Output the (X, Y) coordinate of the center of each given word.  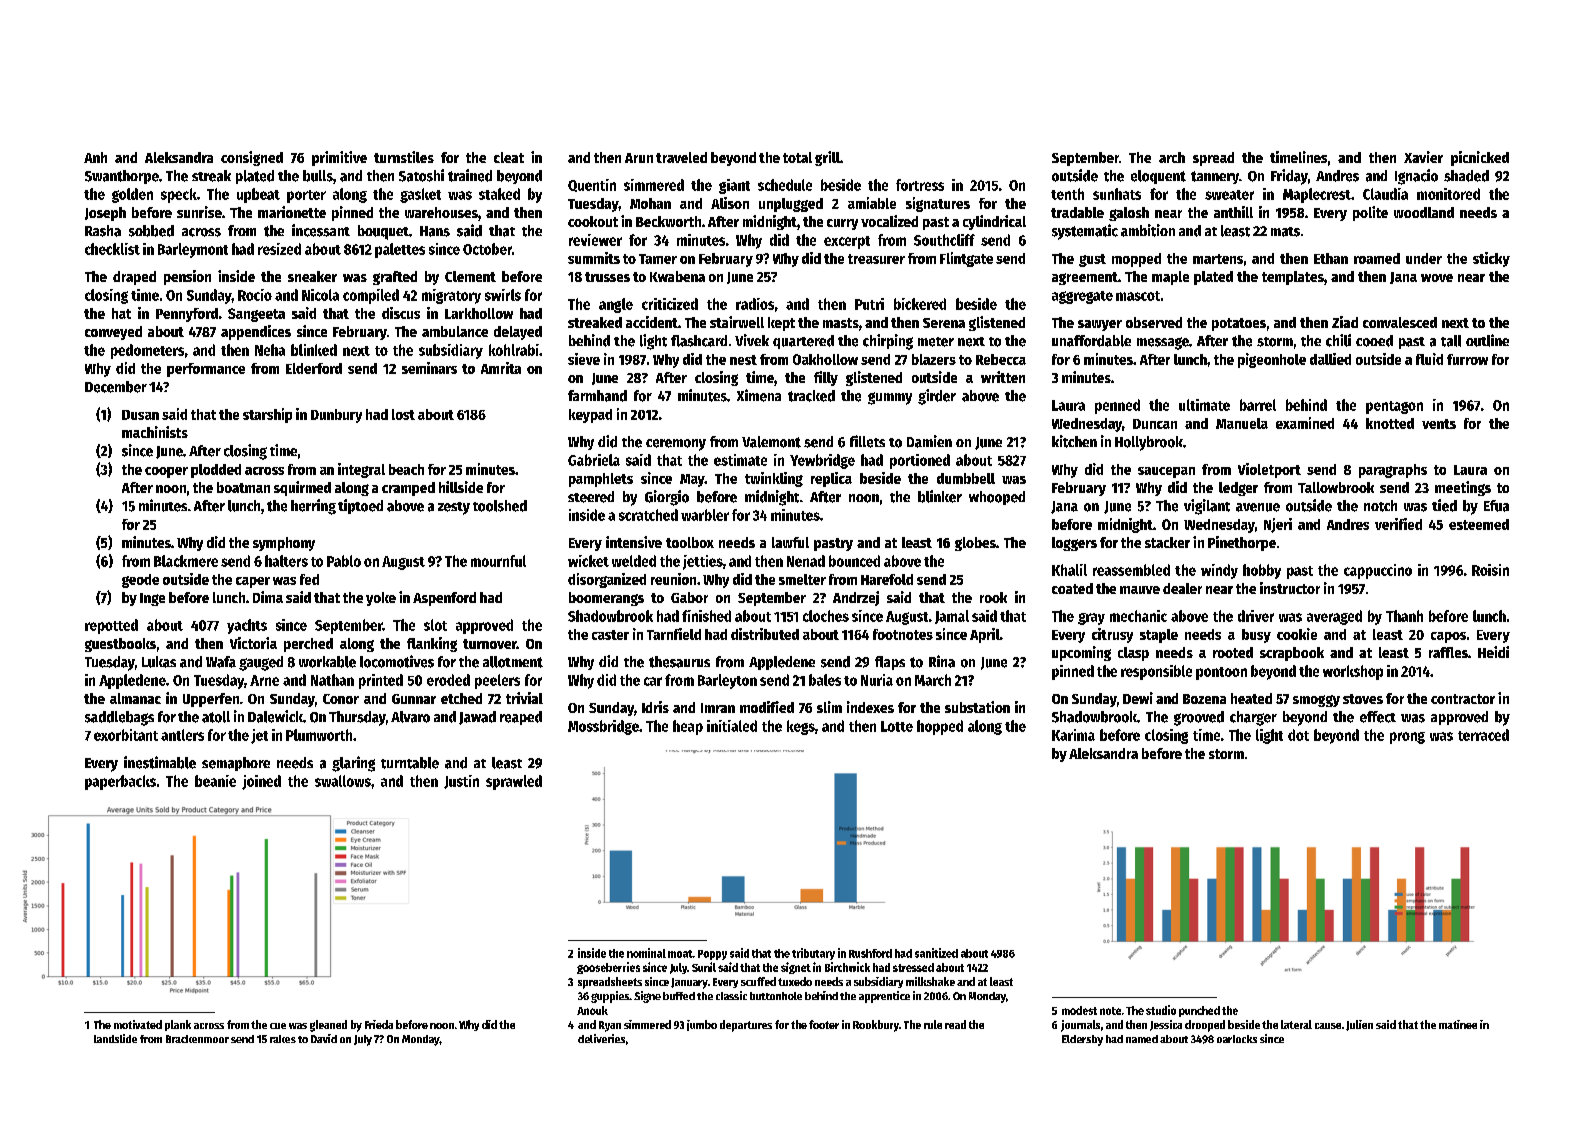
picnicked (1480, 158)
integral (361, 470)
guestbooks (120, 645)
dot (1298, 735)
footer (824, 1024)
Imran (718, 708)
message (1163, 343)
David (324, 1038)
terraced (1483, 735)
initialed (732, 726)
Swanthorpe (122, 177)
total (797, 157)
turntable (410, 763)
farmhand (597, 396)
